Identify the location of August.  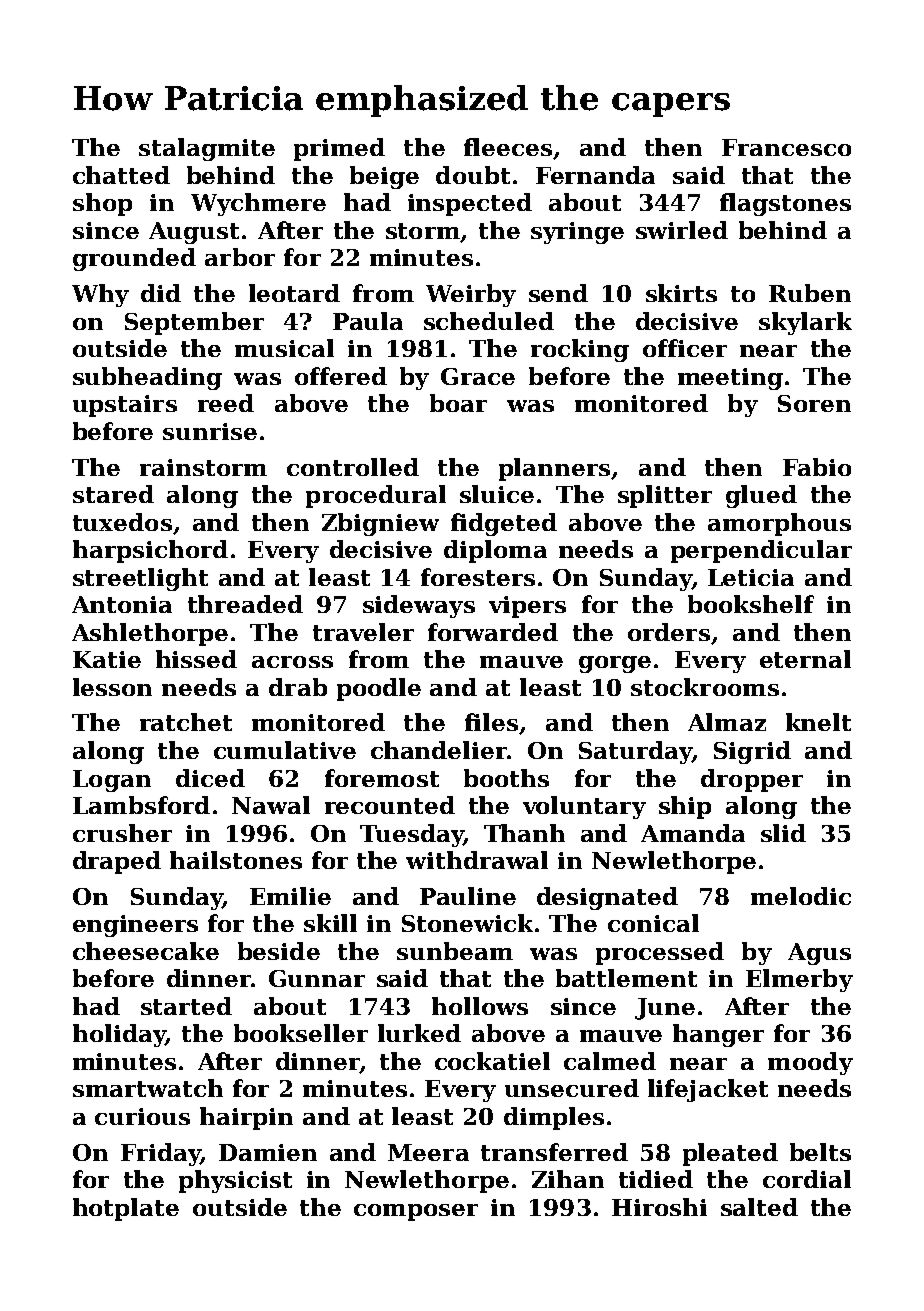
(194, 233).
